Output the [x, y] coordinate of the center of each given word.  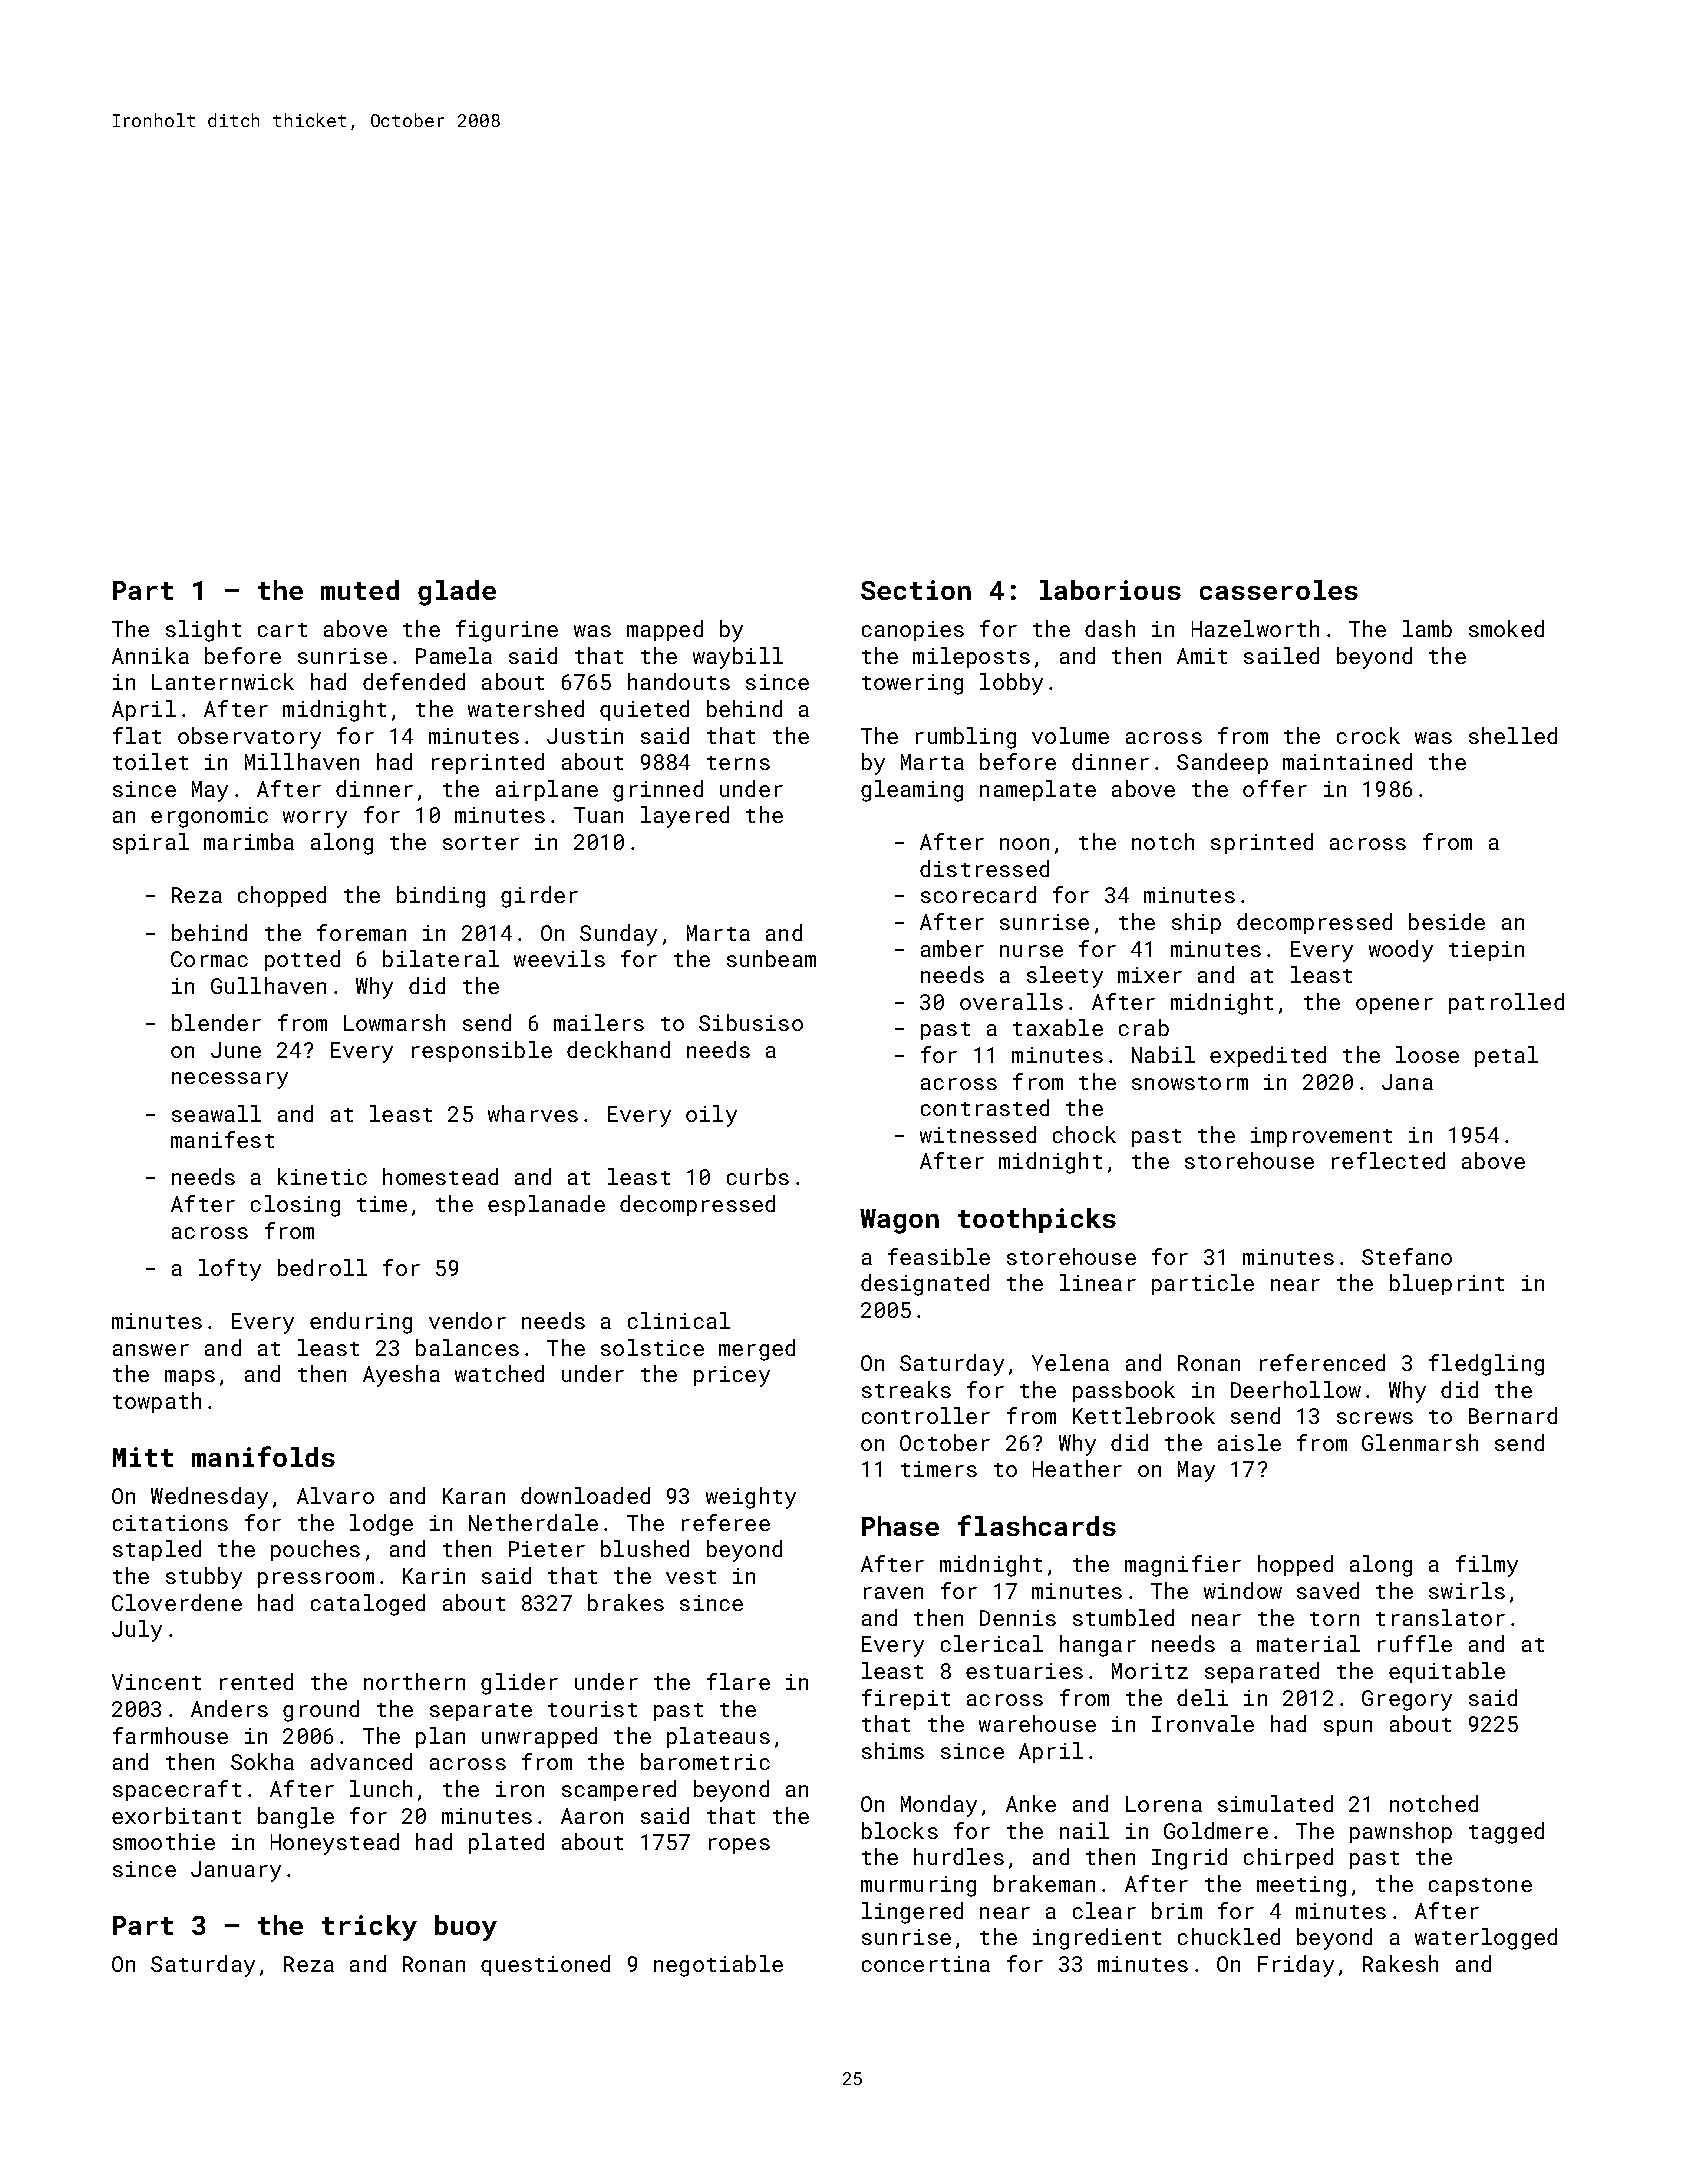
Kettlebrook [1144, 1415]
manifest [222, 1139]
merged [757, 1350]
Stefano [1407, 1256]
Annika [150, 655]
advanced [361, 1761]
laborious [1110, 590]
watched [499, 1373]
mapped [665, 630]
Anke [1031, 1803]
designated [925, 1285]
